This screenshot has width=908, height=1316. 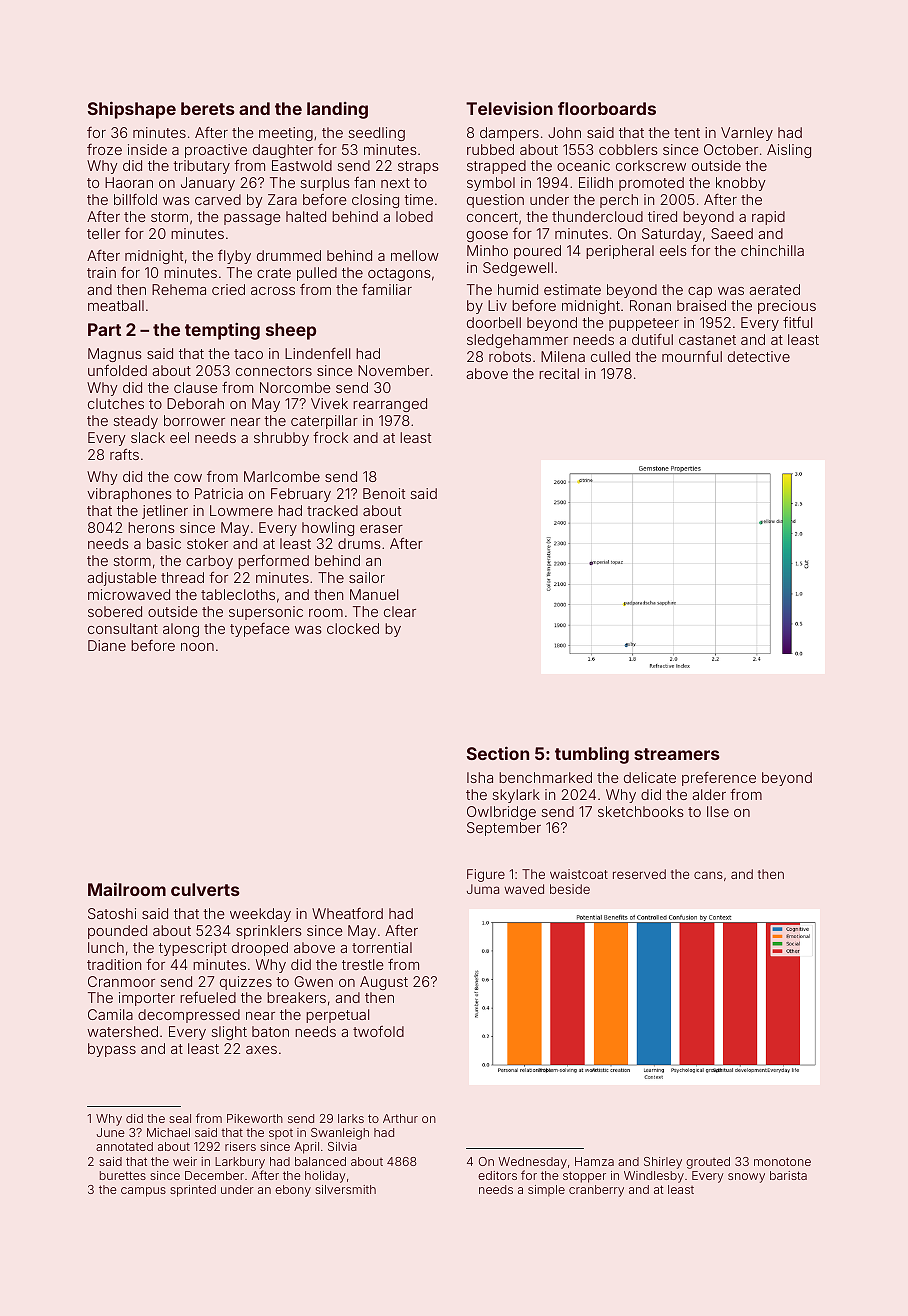 What do you see at coordinates (789, 151) in the screenshot?
I see `Aisling` at bounding box center [789, 151].
